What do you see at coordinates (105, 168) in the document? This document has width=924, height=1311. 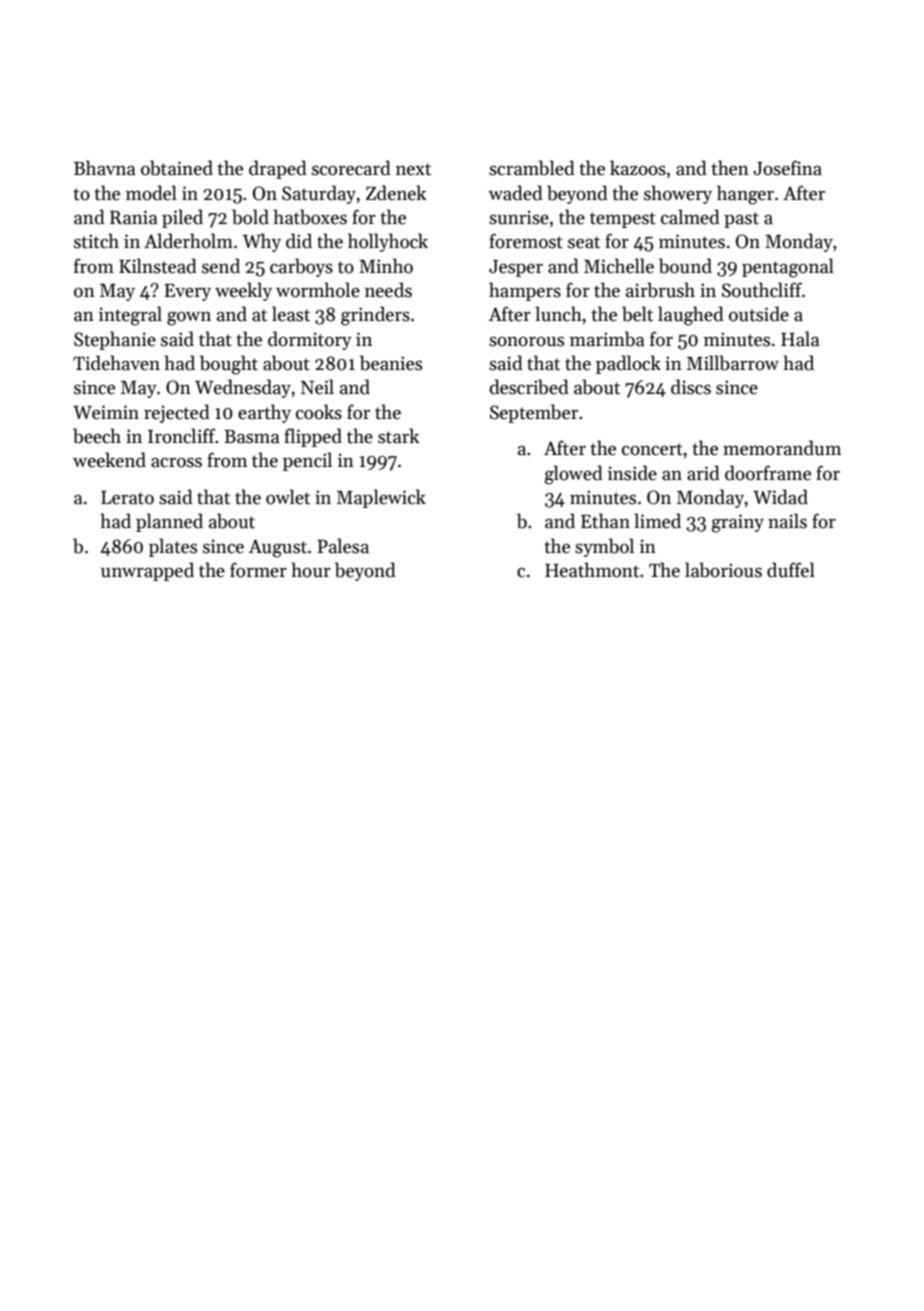 I see `Bhavna` at bounding box center [105, 168].
